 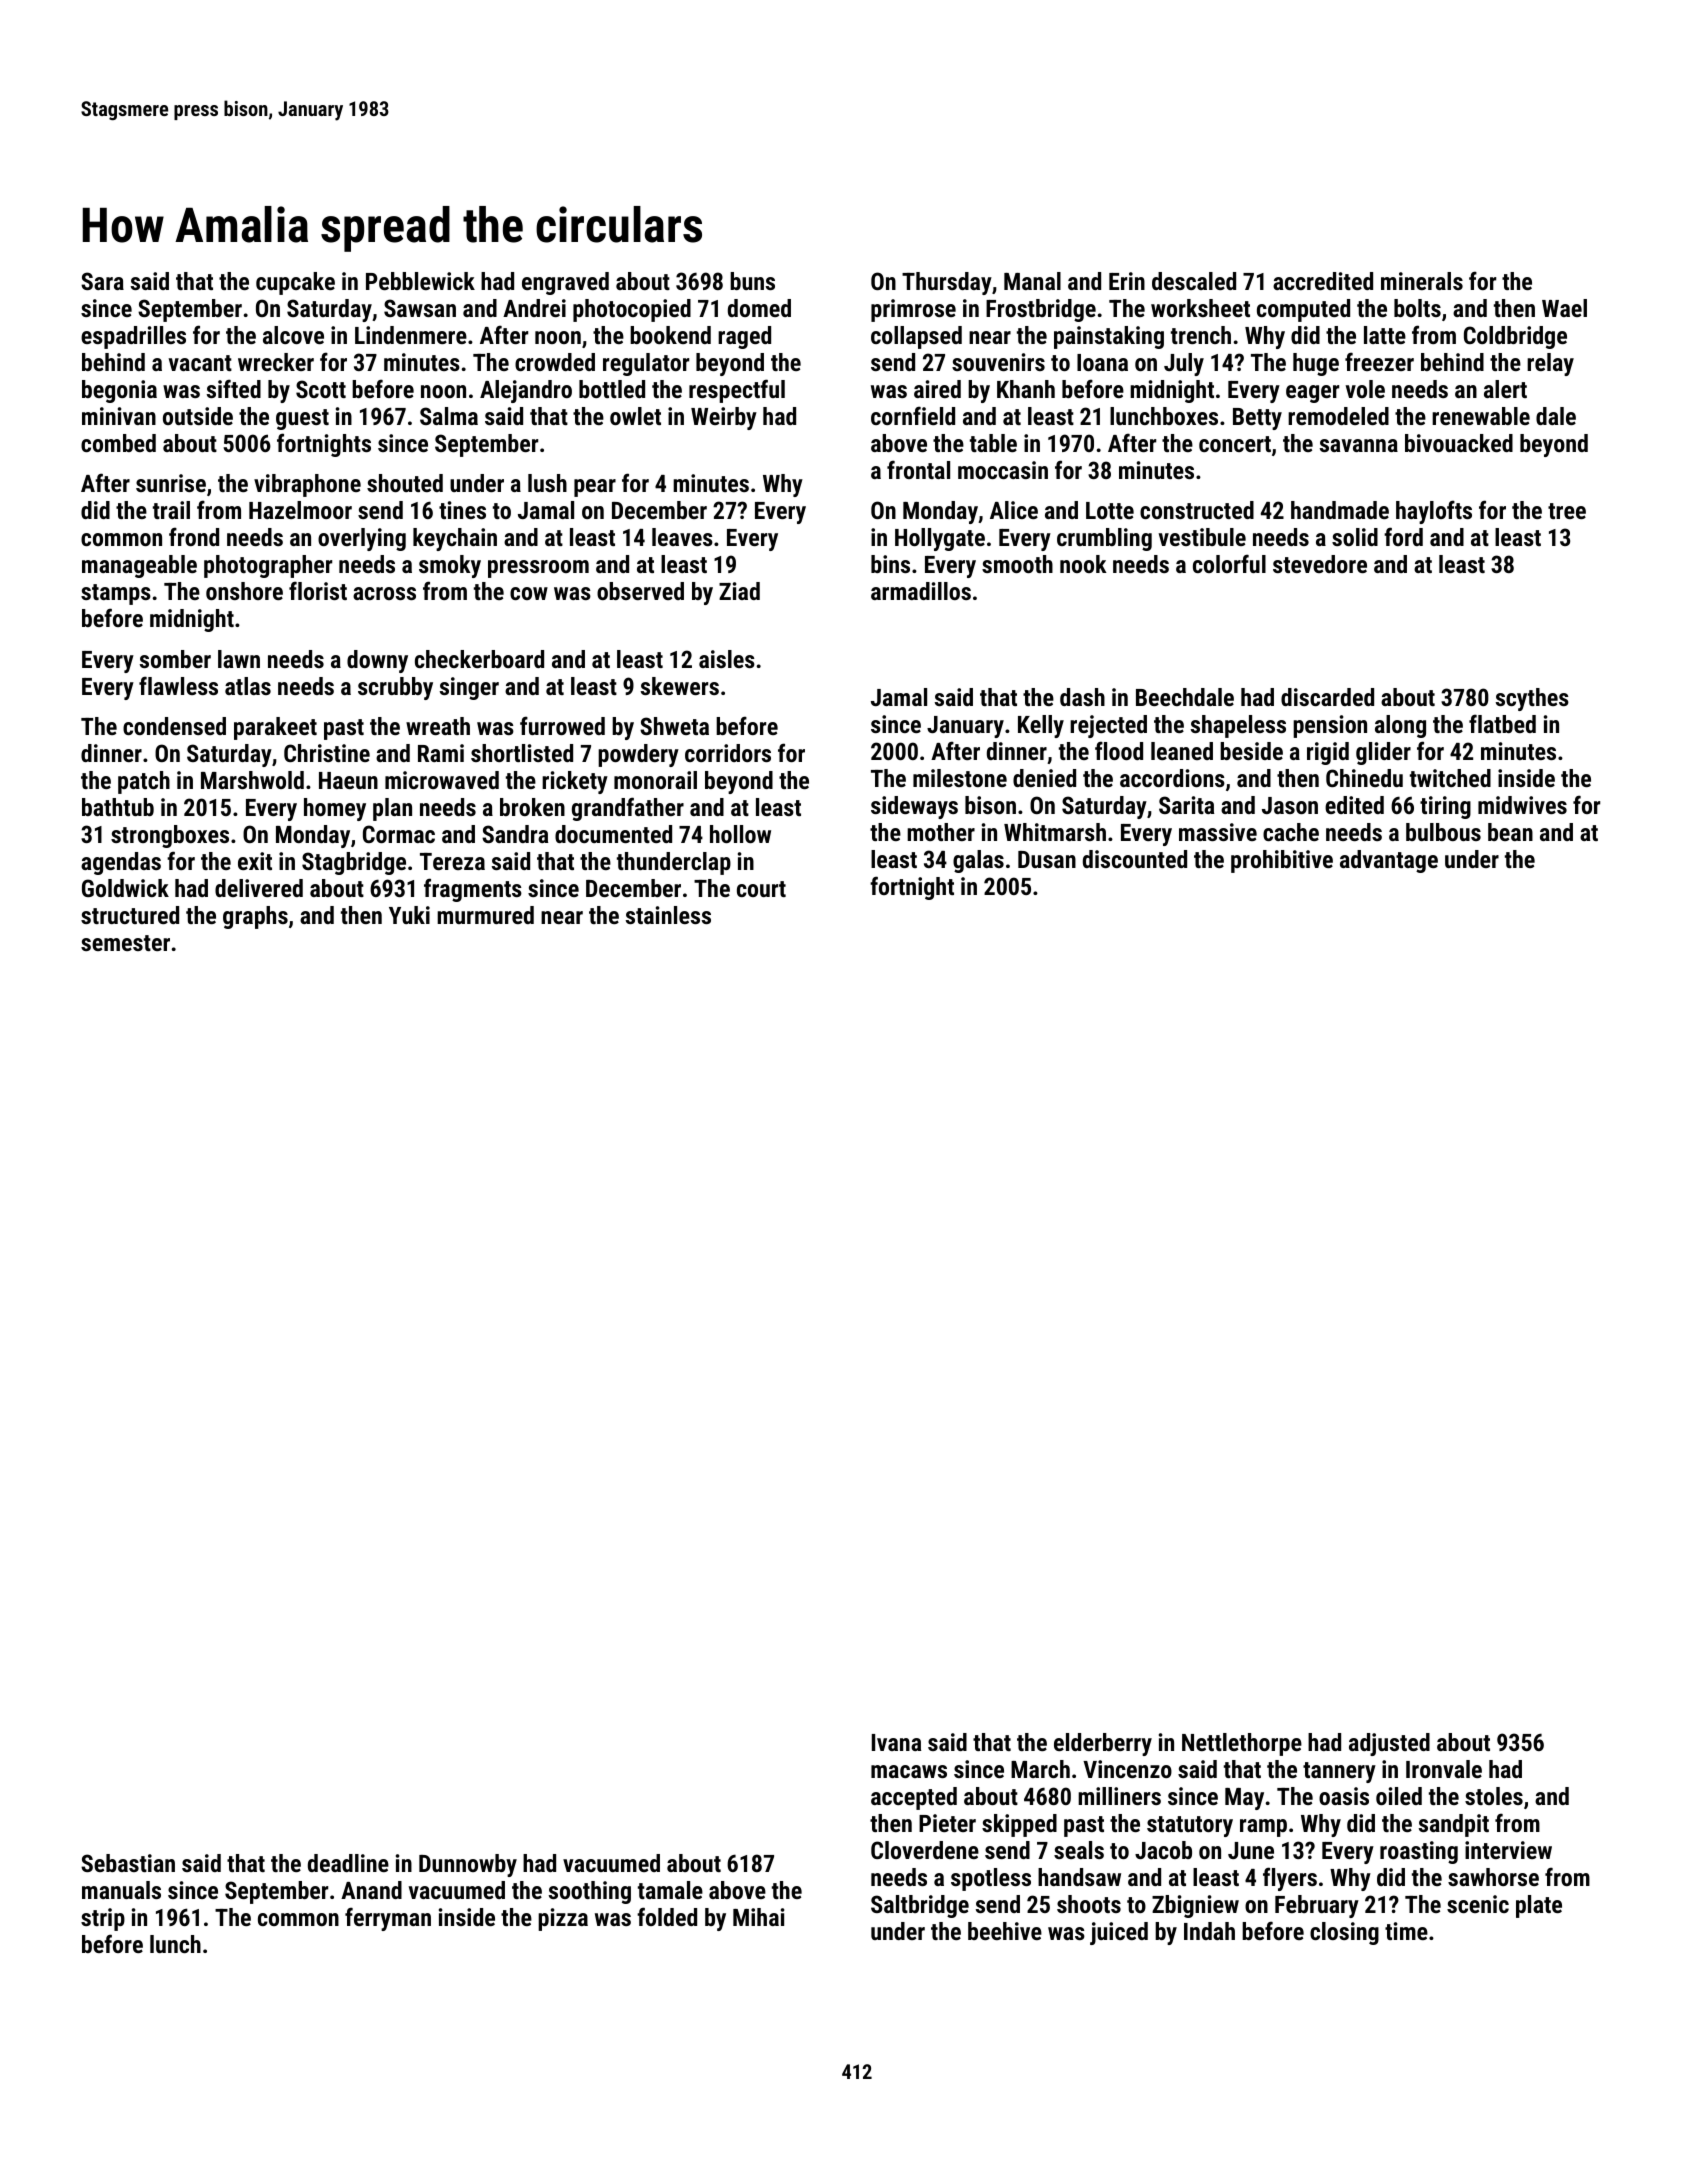 I want to click on tiring, so click(x=1445, y=807).
